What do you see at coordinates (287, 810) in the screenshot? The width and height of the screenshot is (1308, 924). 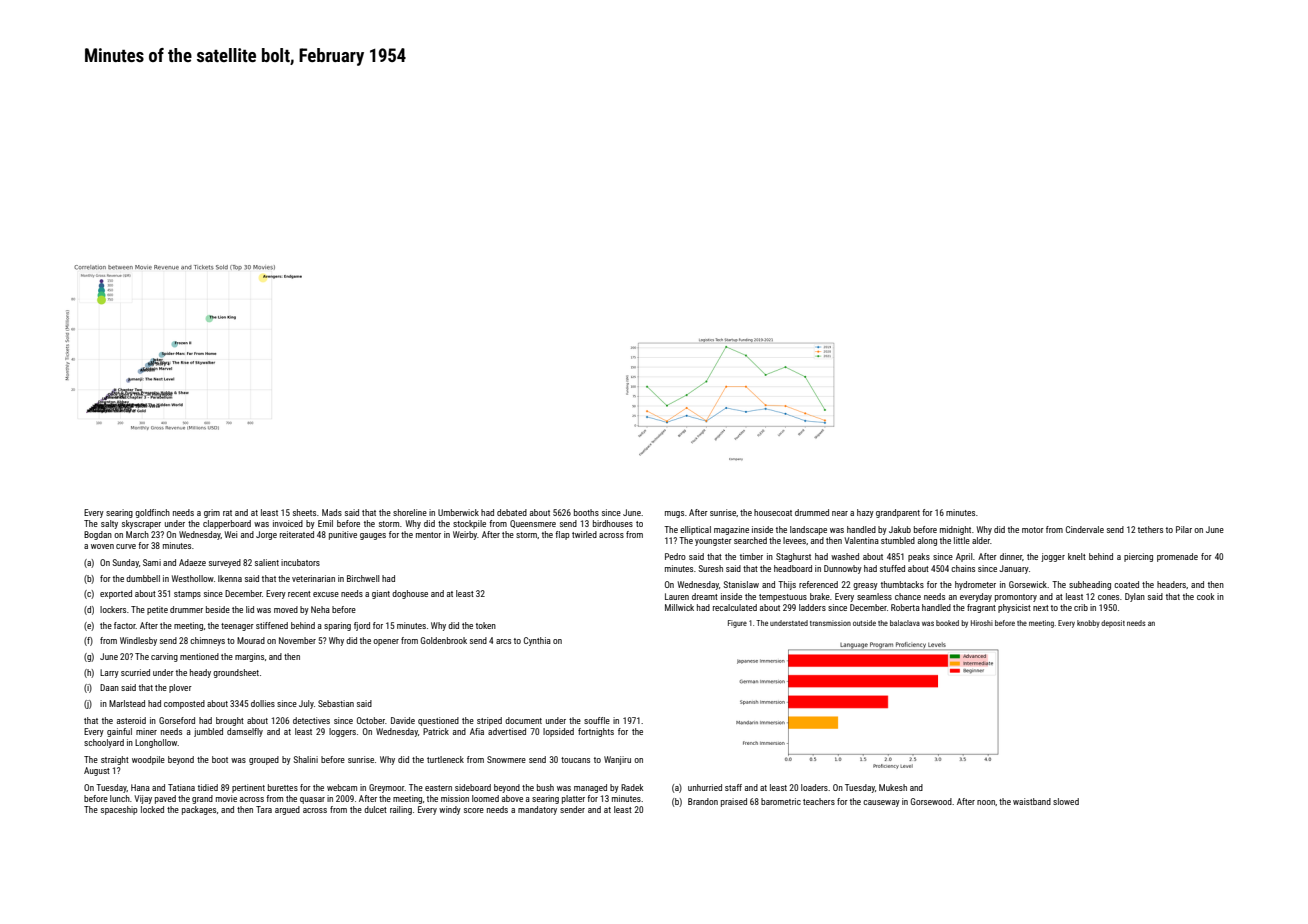 I see `argued` at bounding box center [287, 810].
